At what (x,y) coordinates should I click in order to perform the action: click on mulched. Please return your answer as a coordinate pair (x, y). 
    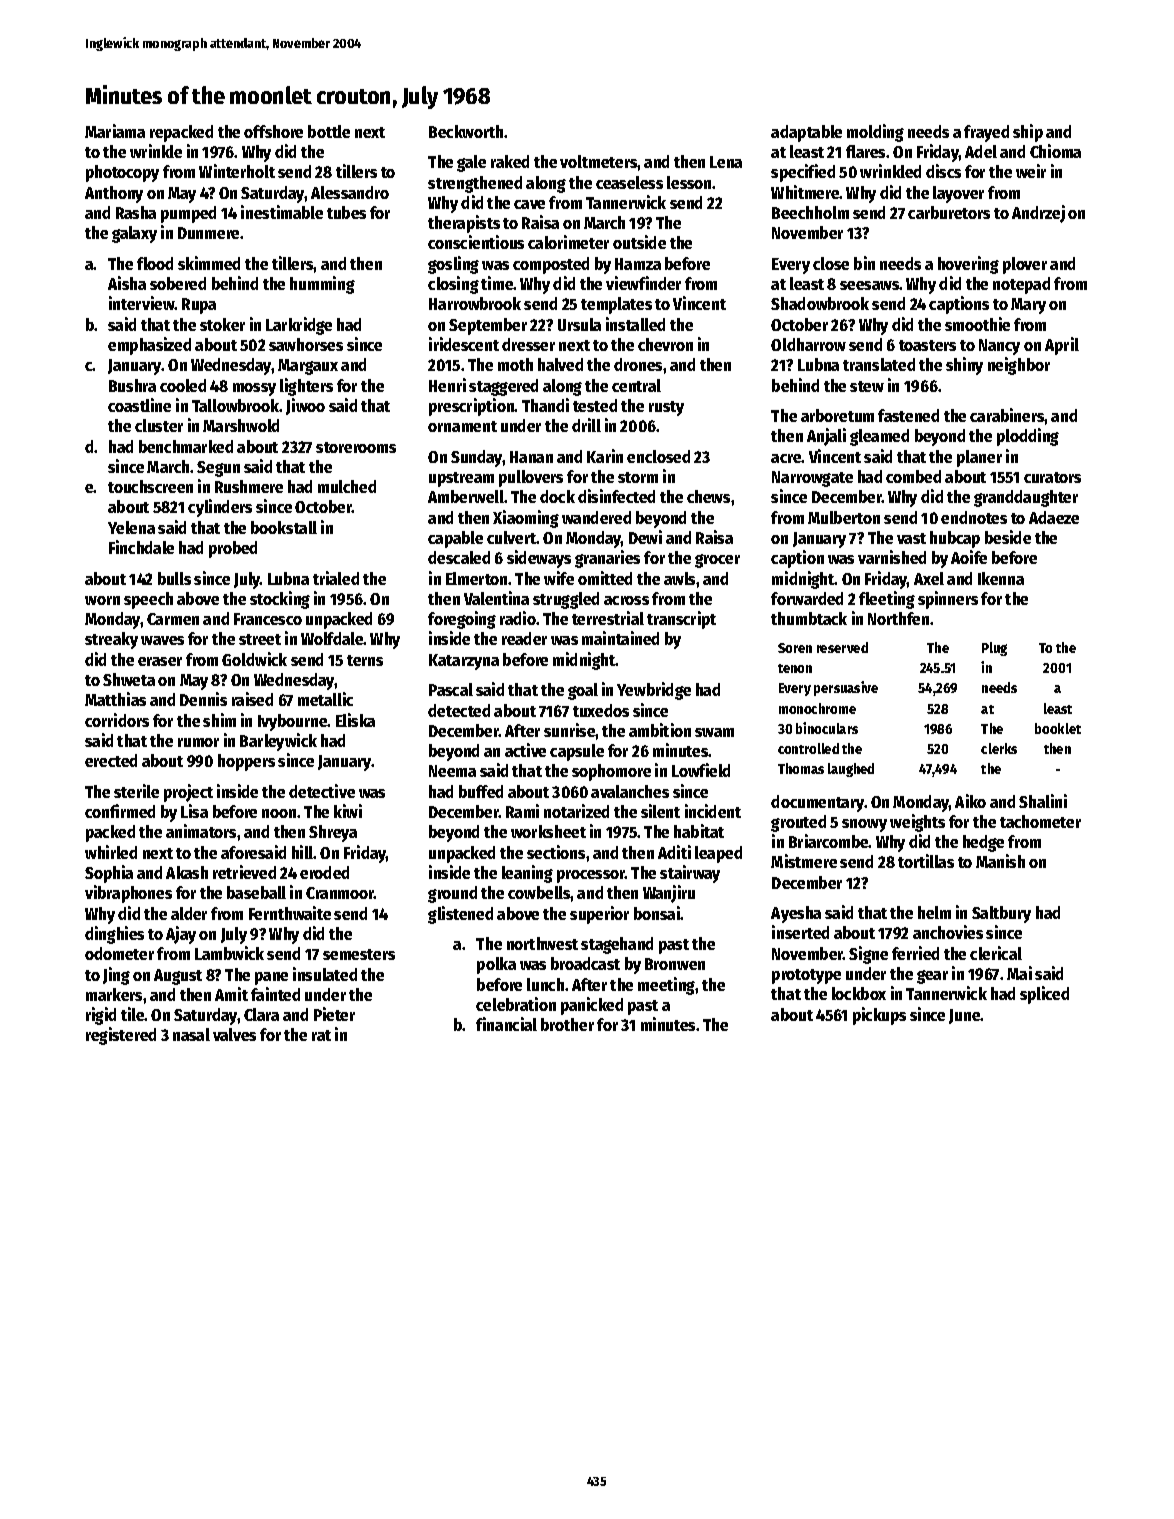
    Looking at the image, I should click on (347, 486).
